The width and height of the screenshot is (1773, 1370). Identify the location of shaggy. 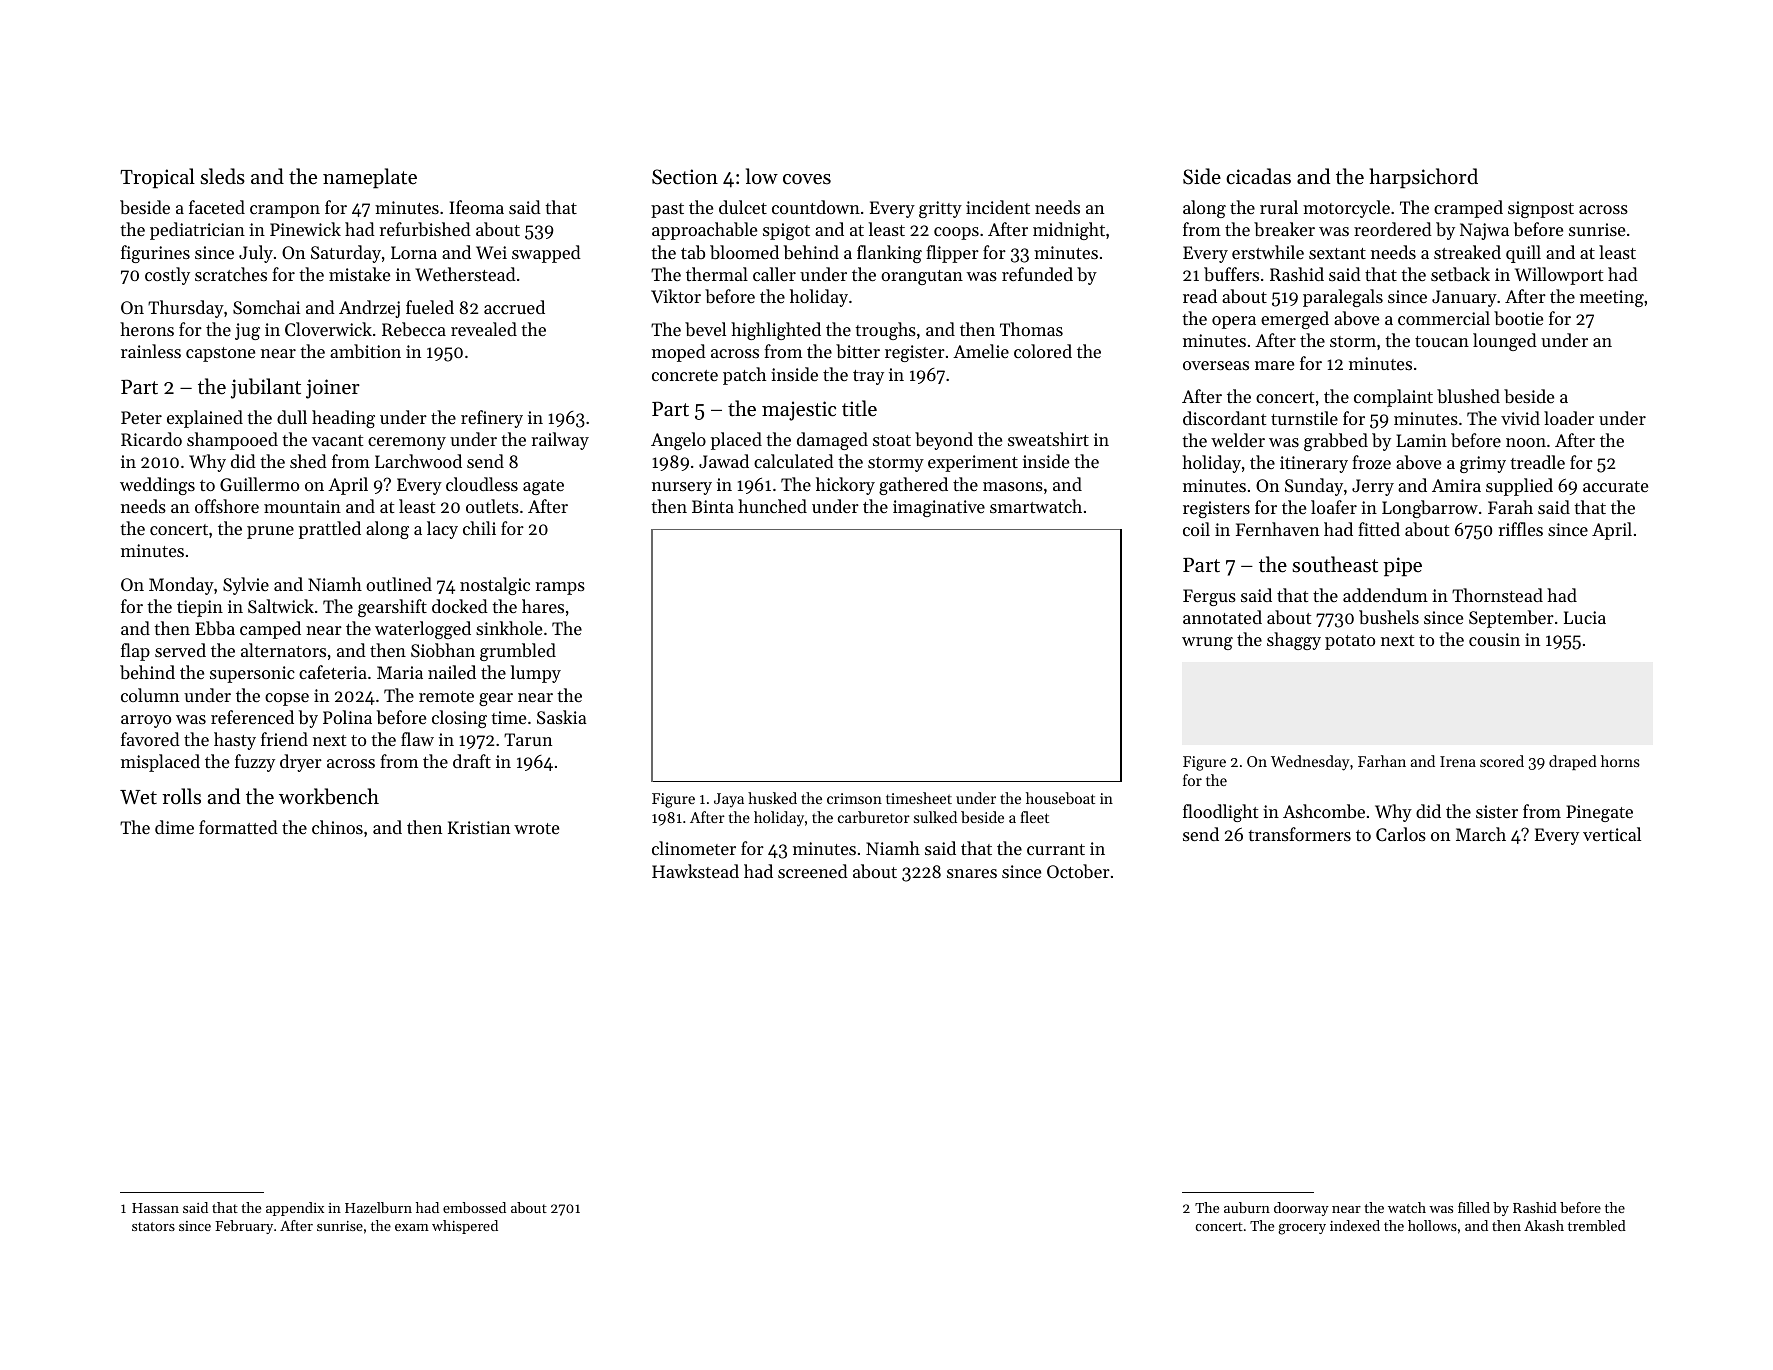
(1294, 641).
